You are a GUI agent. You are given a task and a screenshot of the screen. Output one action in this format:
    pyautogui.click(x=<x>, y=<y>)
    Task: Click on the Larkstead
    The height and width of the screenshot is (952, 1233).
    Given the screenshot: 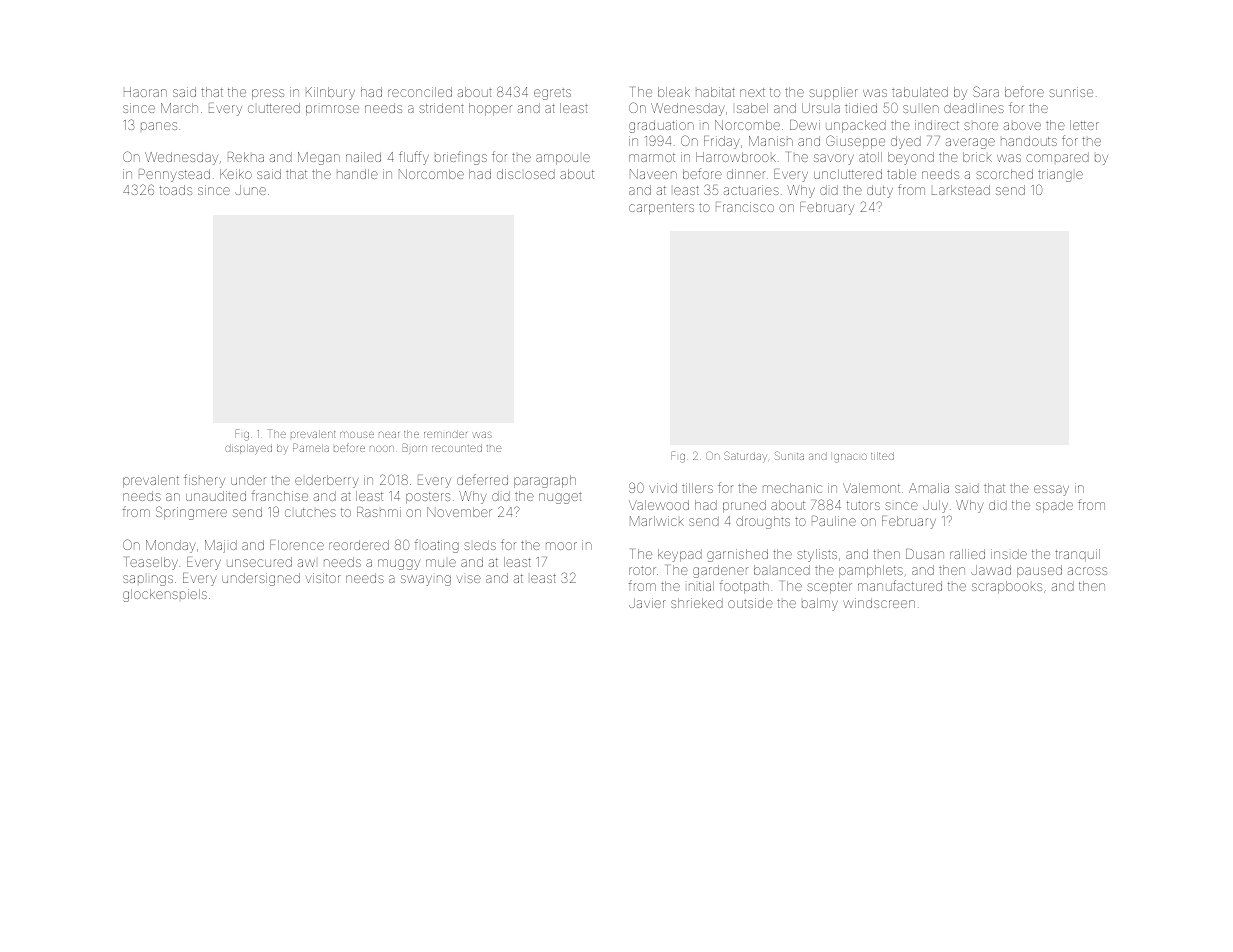 What is the action you would take?
    pyautogui.click(x=961, y=190)
